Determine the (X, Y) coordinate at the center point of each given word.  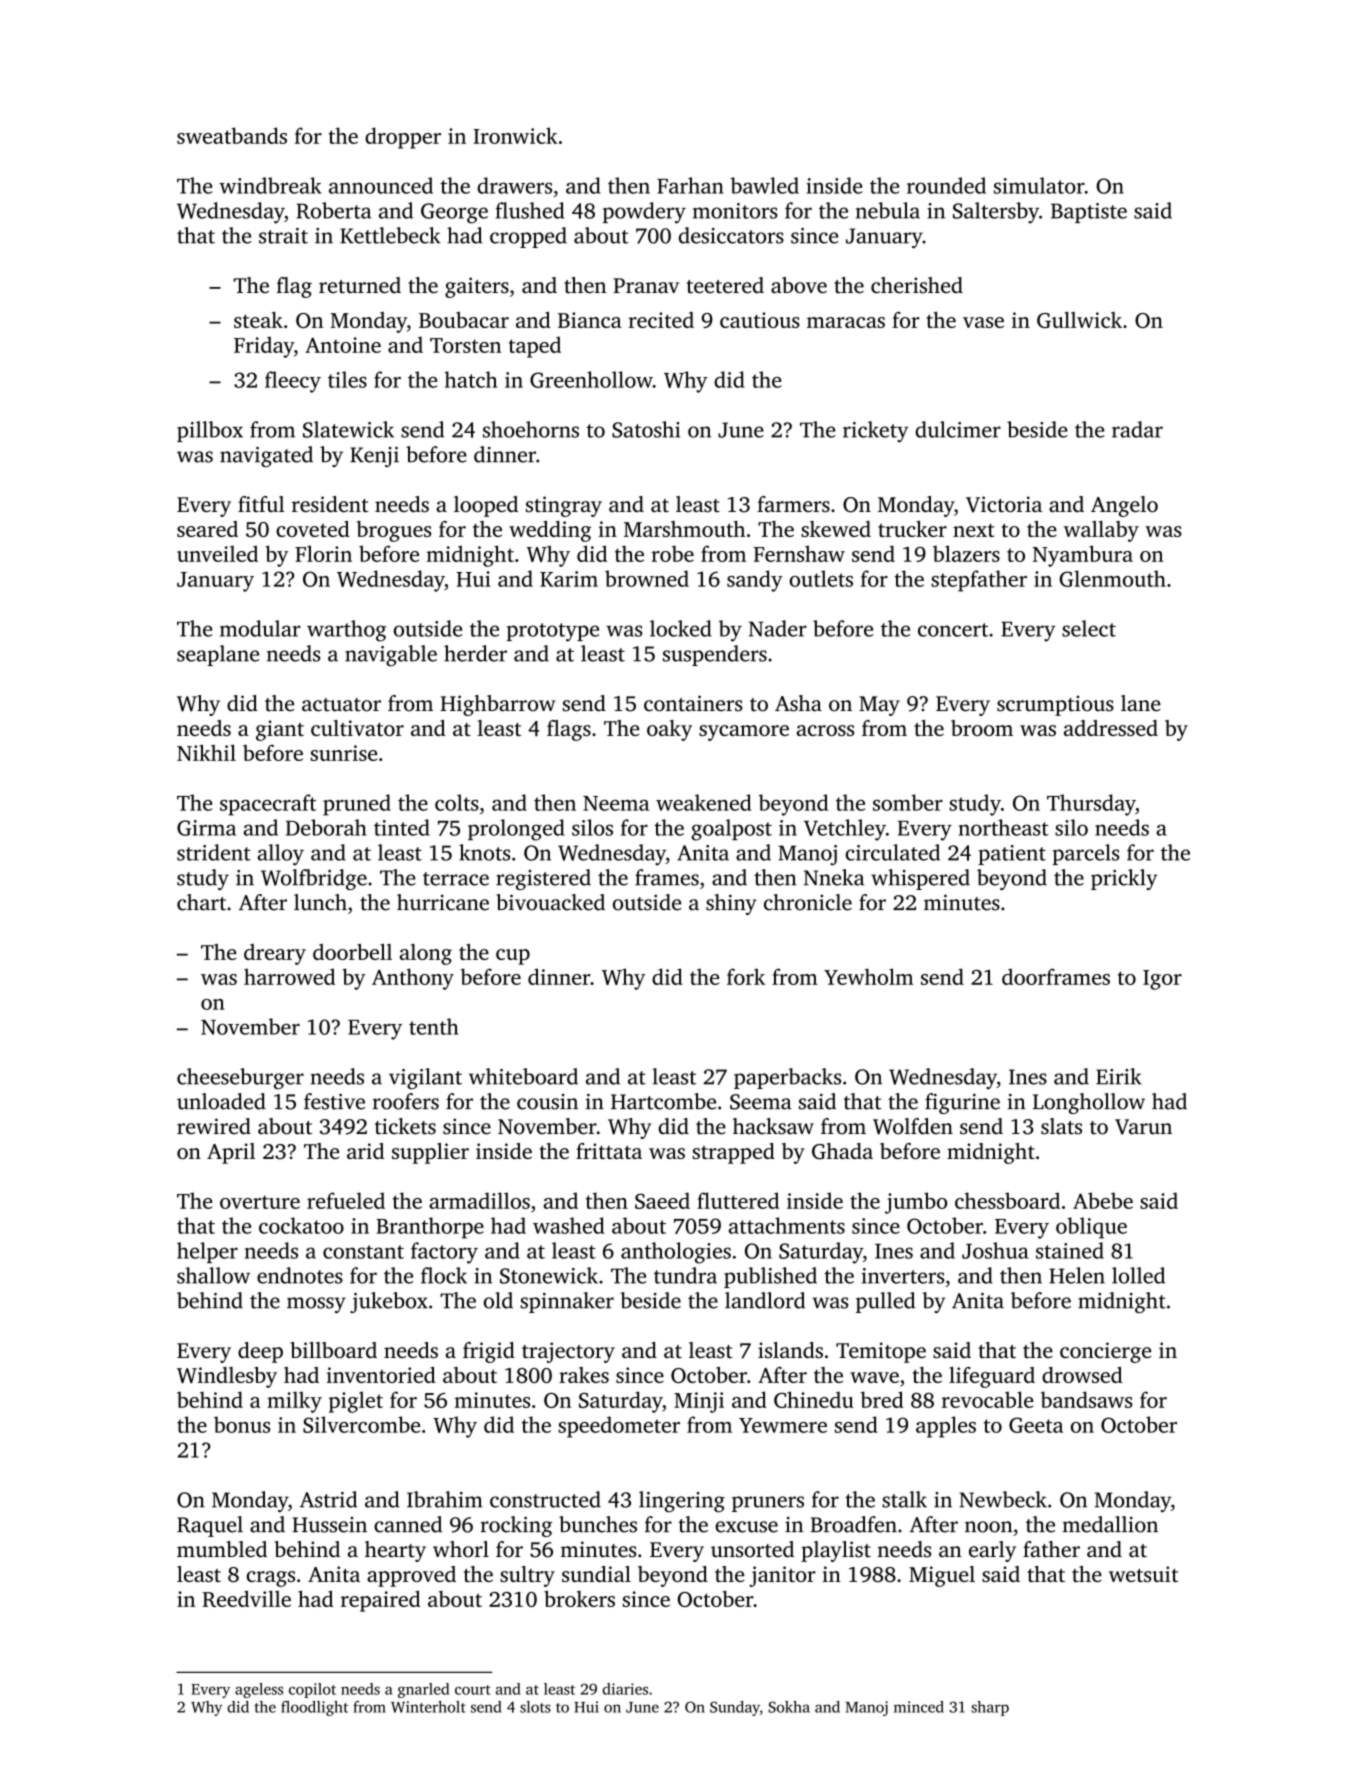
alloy (281, 855)
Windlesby (227, 1377)
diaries (625, 1689)
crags (271, 1579)
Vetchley (845, 830)
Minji (699, 1402)
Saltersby (996, 213)
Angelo (1124, 506)
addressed (1111, 728)
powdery (644, 213)
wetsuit (1143, 1574)
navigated (266, 456)
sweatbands (232, 135)
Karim (569, 579)
